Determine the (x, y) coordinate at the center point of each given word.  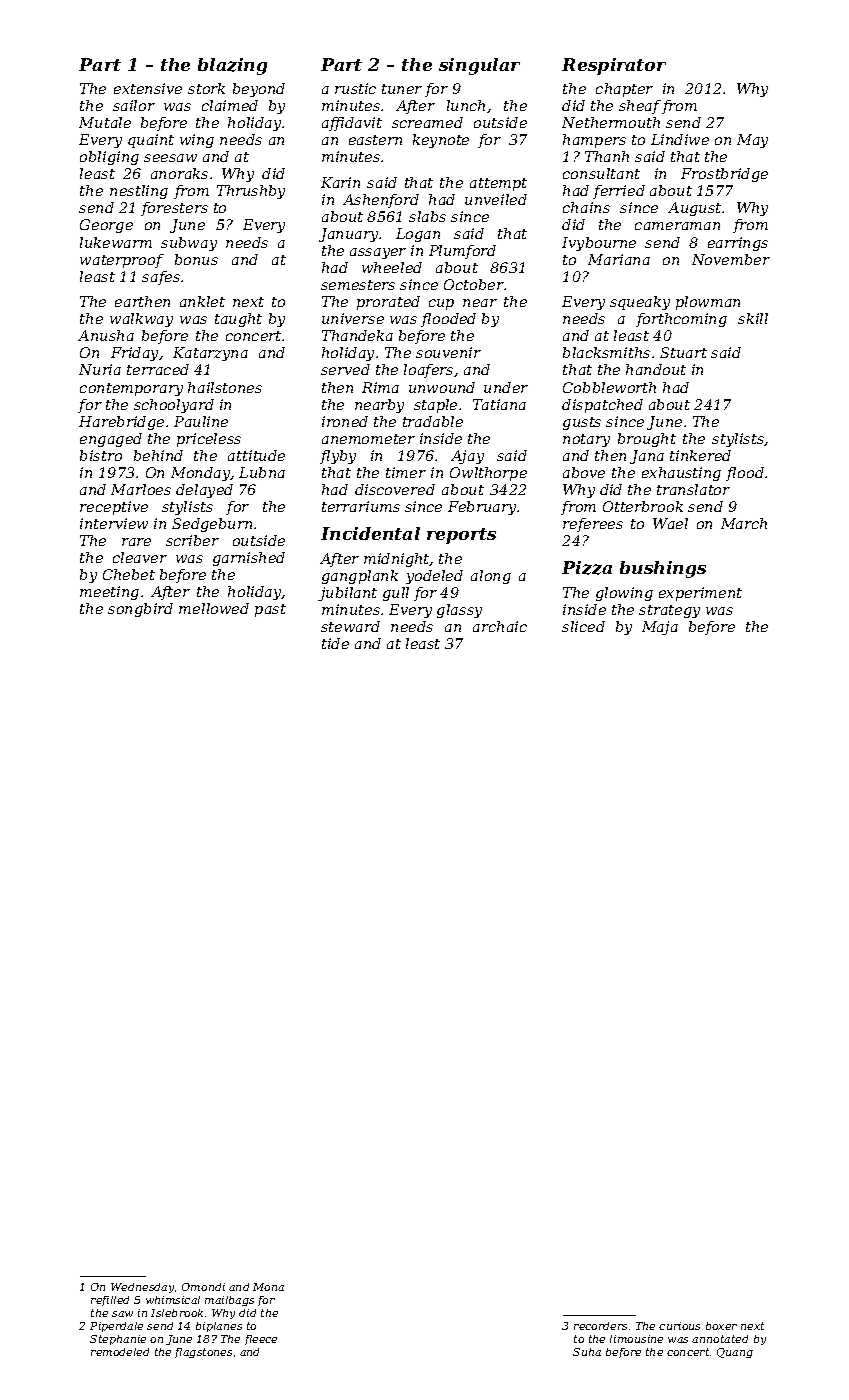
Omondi (203, 1287)
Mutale (105, 122)
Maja (660, 628)
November (731, 259)
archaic (500, 626)
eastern (375, 140)
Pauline (201, 421)
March (744, 523)
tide (335, 643)
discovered (395, 489)
